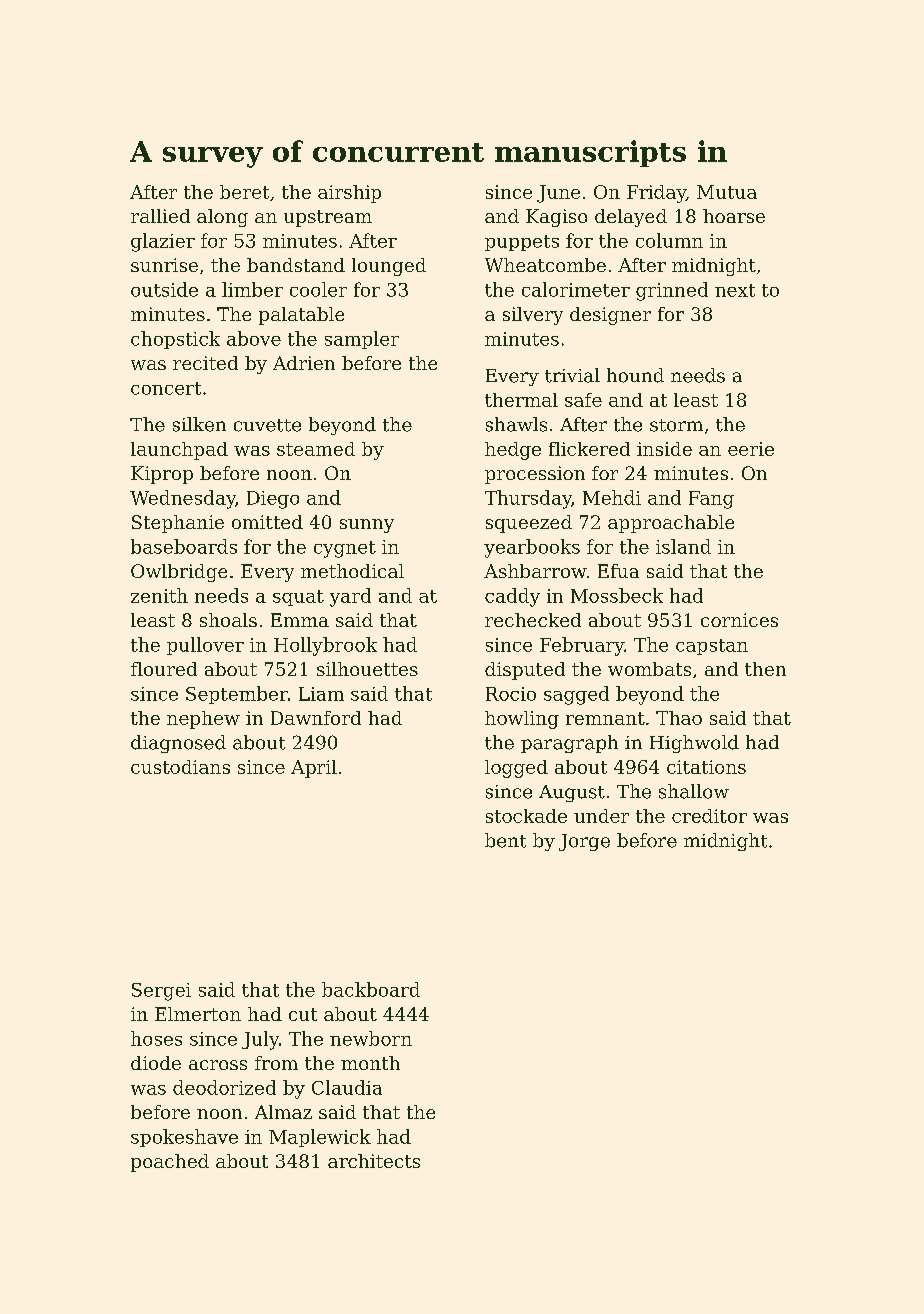 This image has width=924, height=1314. I want to click on June, so click(558, 194).
